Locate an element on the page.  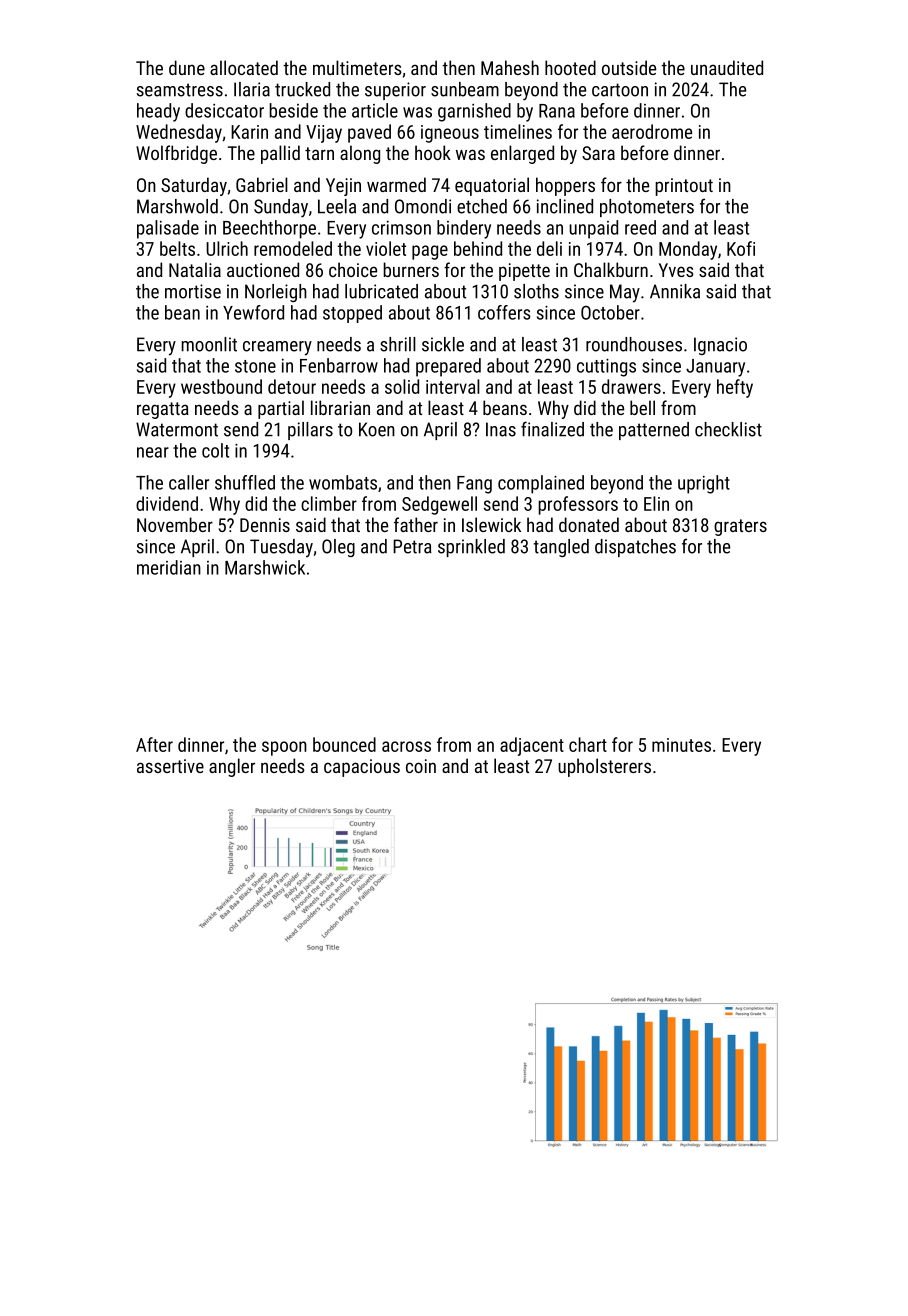
hefty is located at coordinates (735, 388).
